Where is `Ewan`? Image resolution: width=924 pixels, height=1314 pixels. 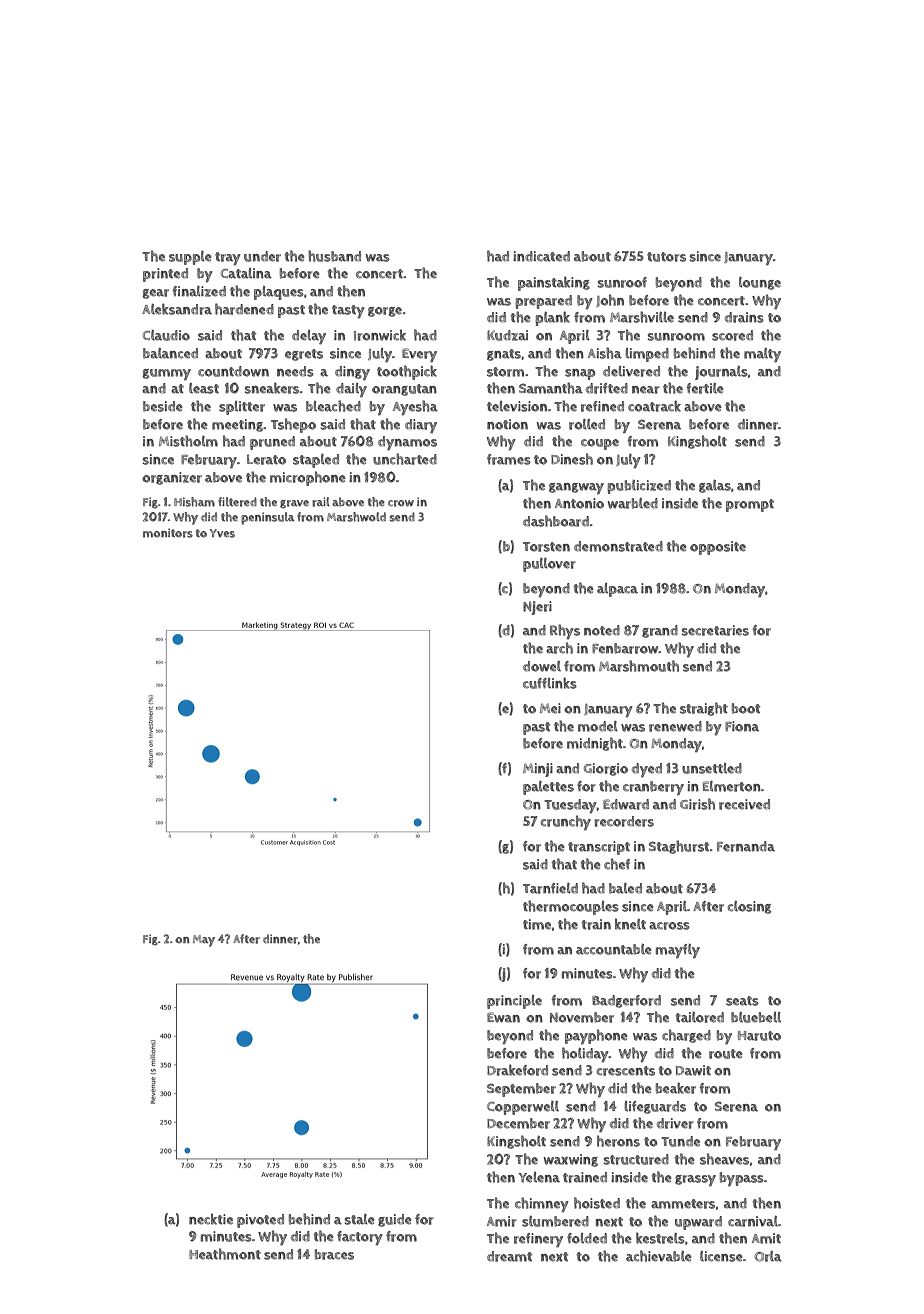
Ewan is located at coordinates (503, 1017).
